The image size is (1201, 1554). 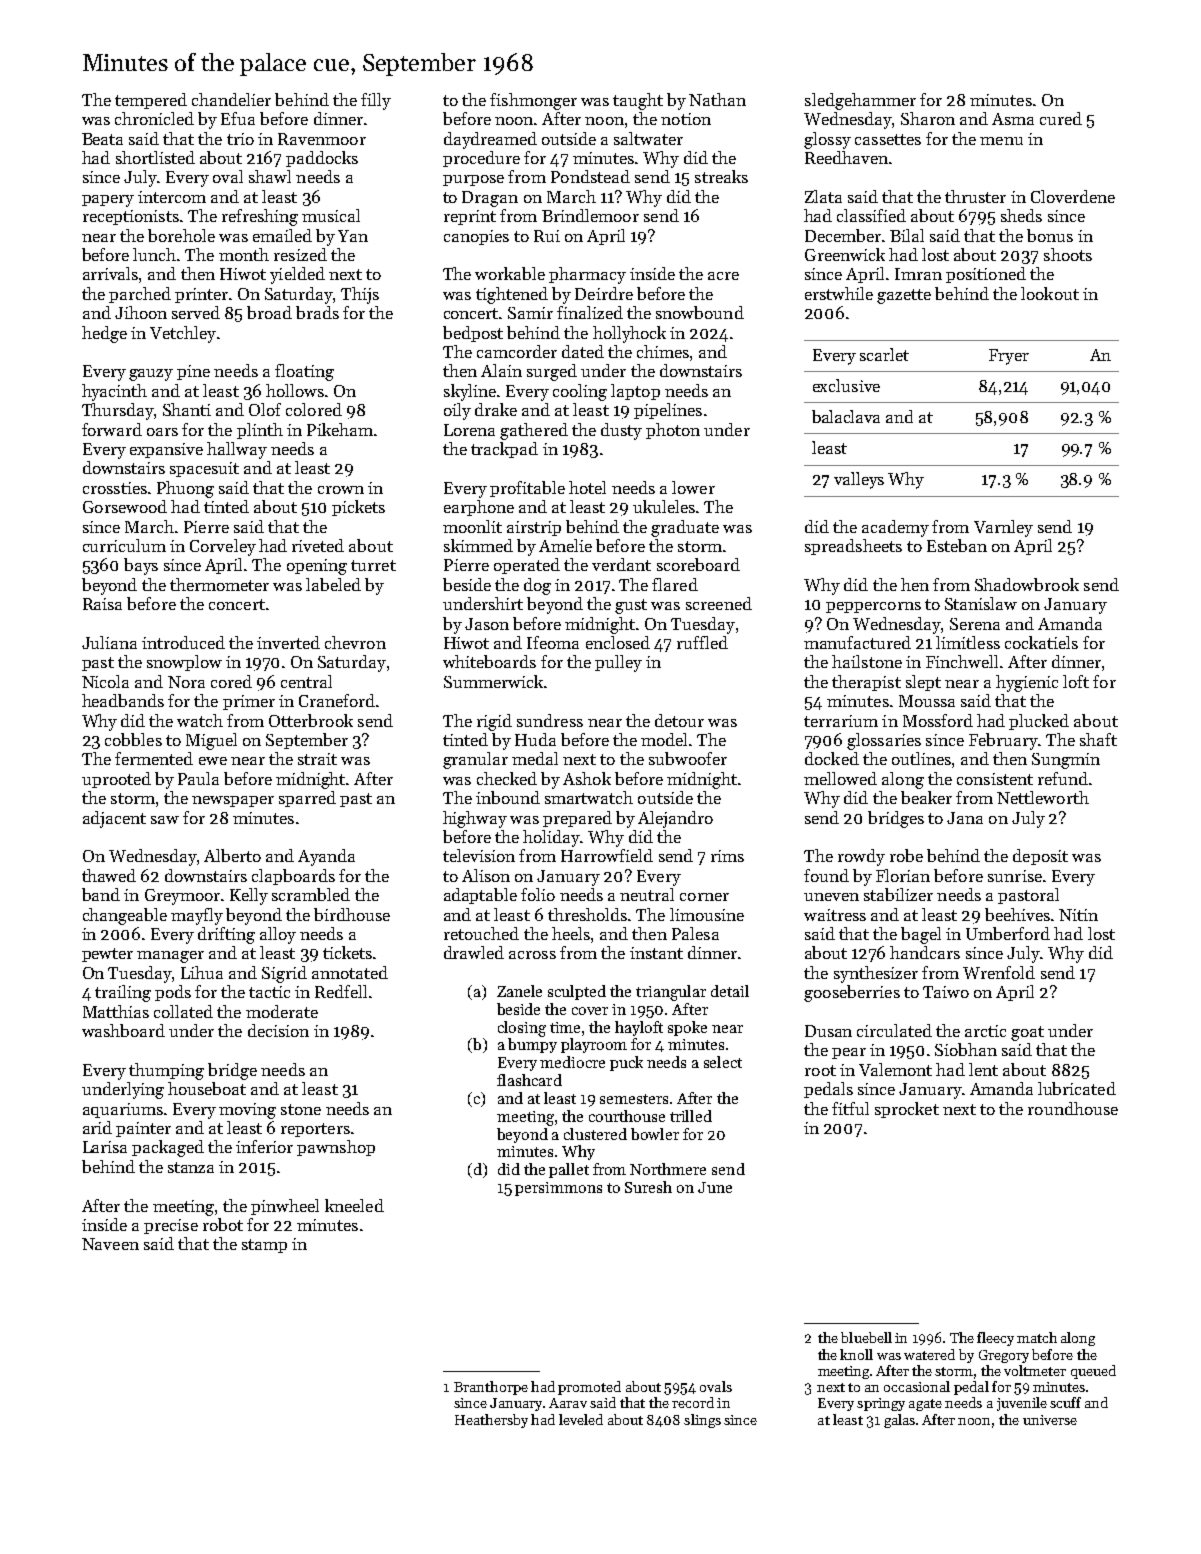 I want to click on sprocket, so click(x=907, y=1110).
